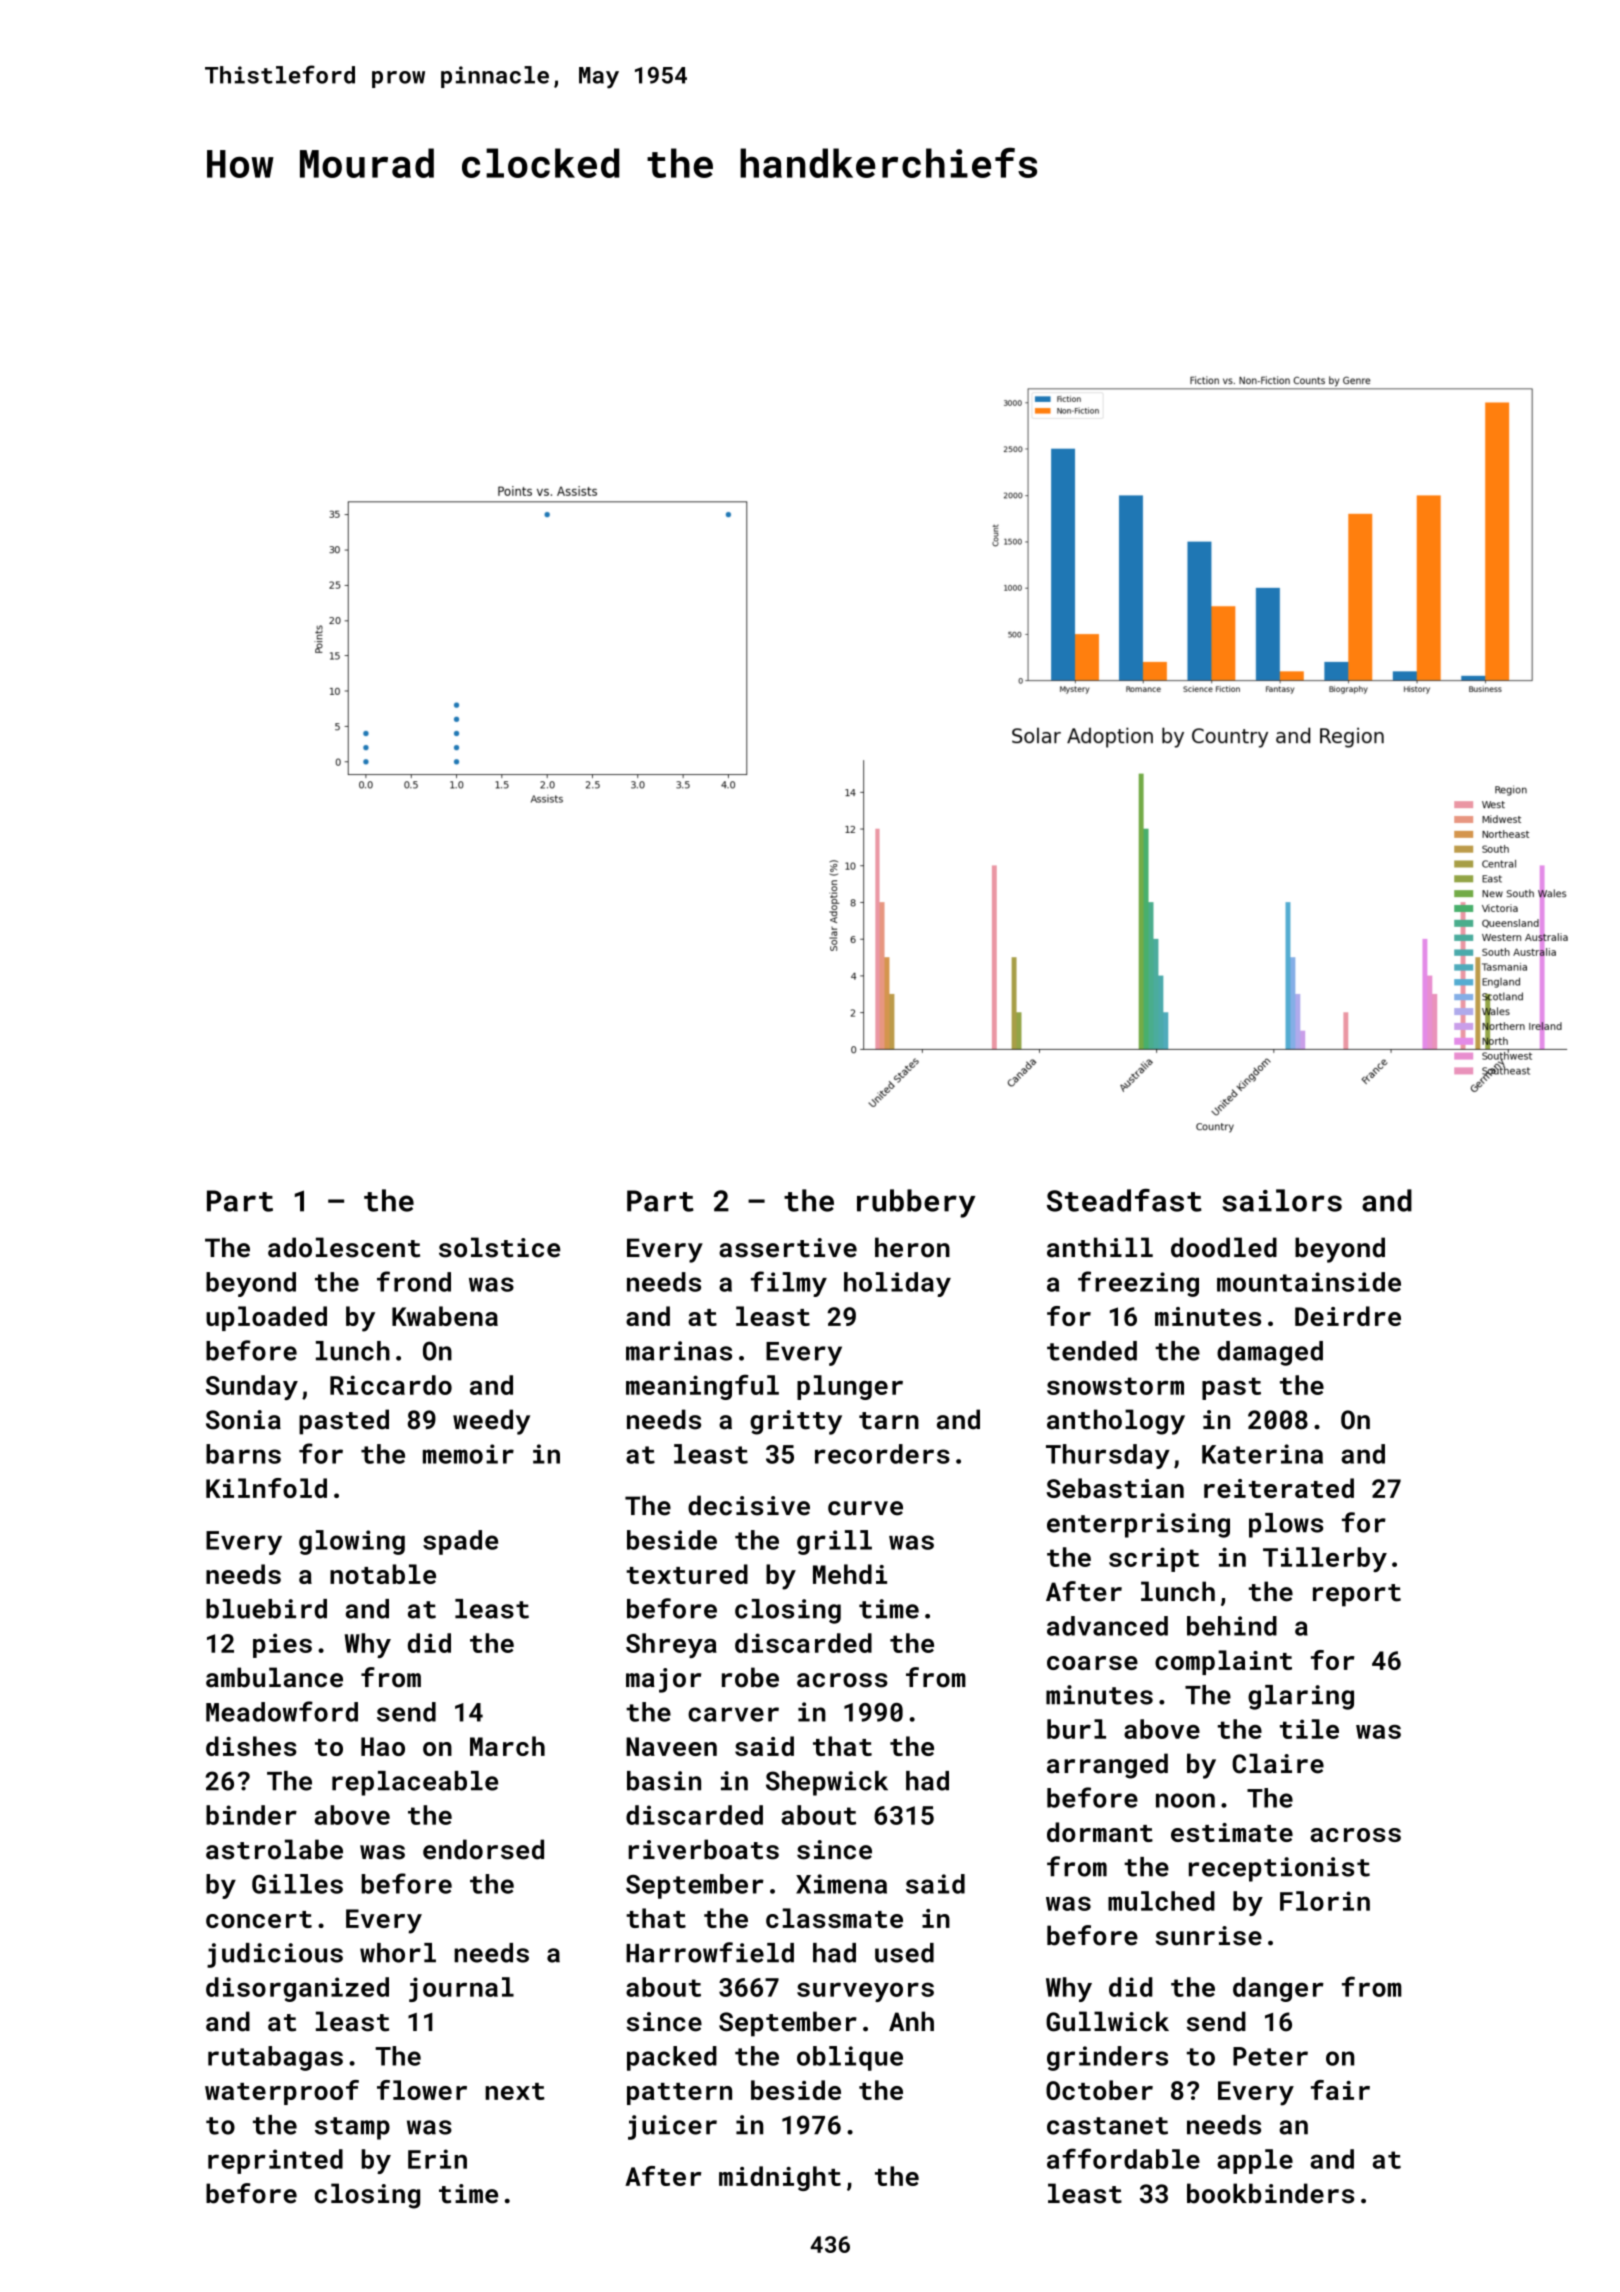 This screenshot has width=1620, height=2292. What do you see at coordinates (889, 1421) in the screenshot?
I see `tarn` at bounding box center [889, 1421].
